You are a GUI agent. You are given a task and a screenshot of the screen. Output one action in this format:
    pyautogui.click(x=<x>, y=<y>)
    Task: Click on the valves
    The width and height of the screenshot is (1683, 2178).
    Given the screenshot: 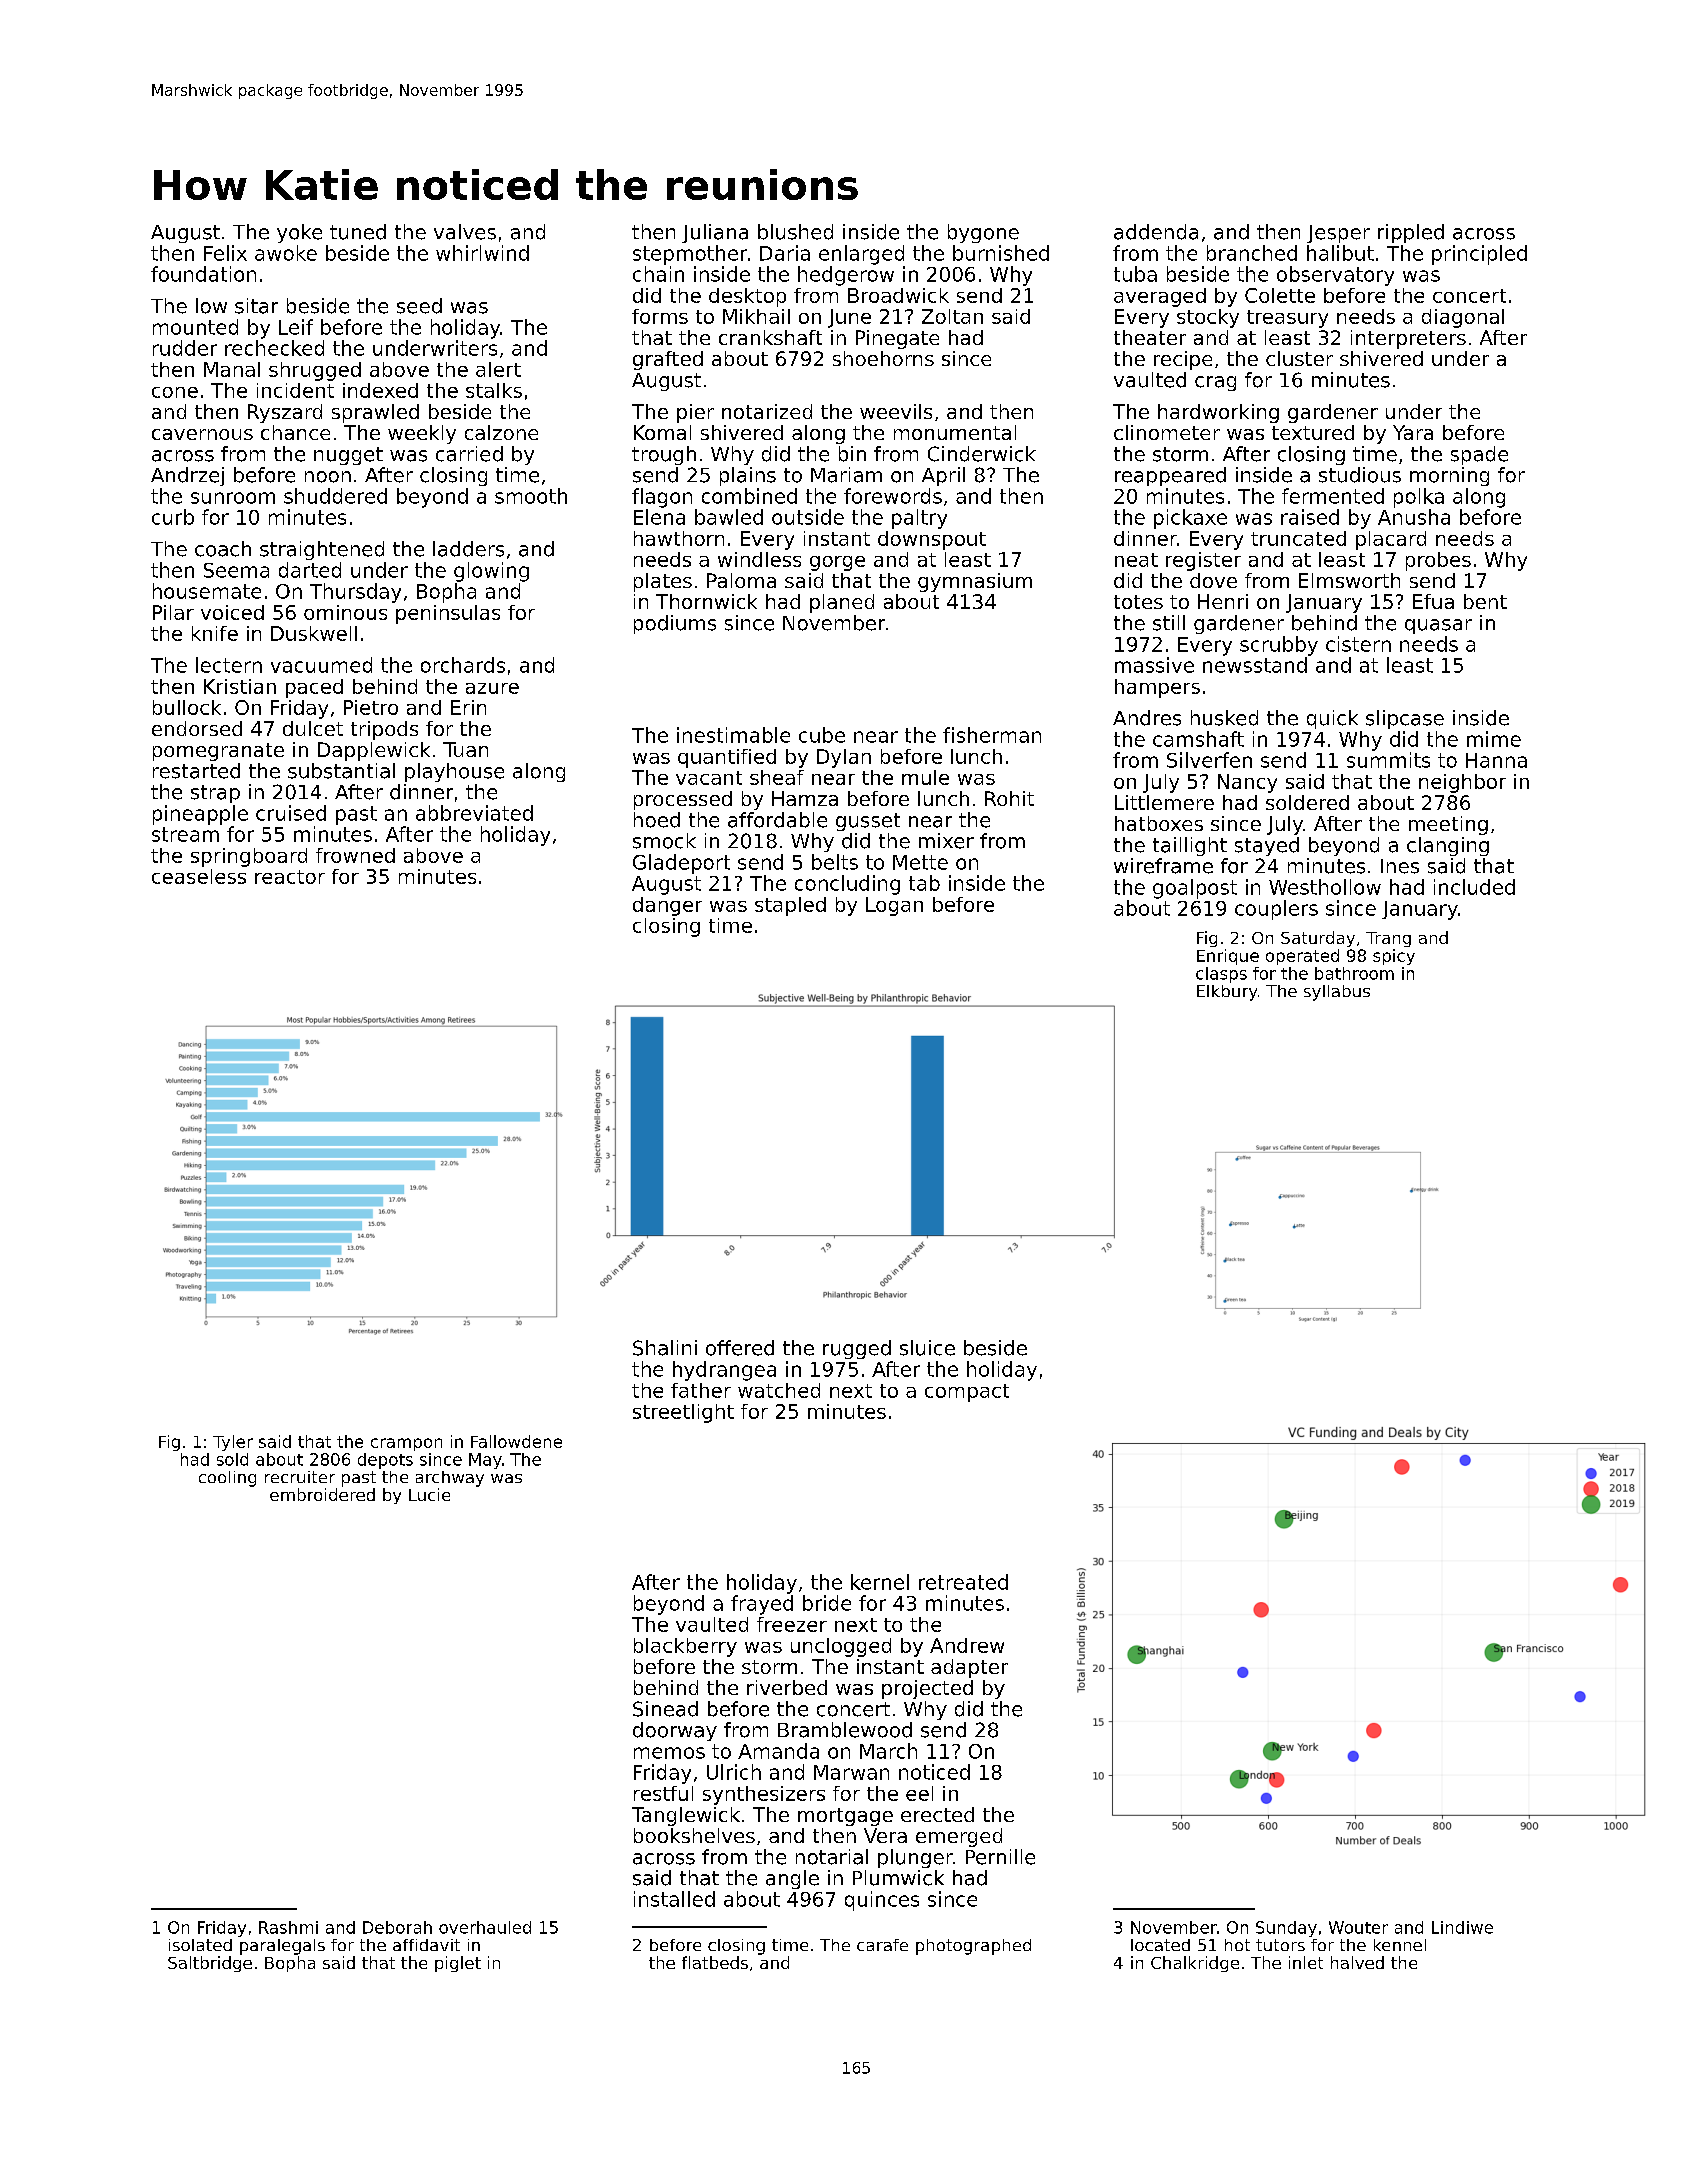 What is the action you would take?
    pyautogui.click(x=465, y=232)
